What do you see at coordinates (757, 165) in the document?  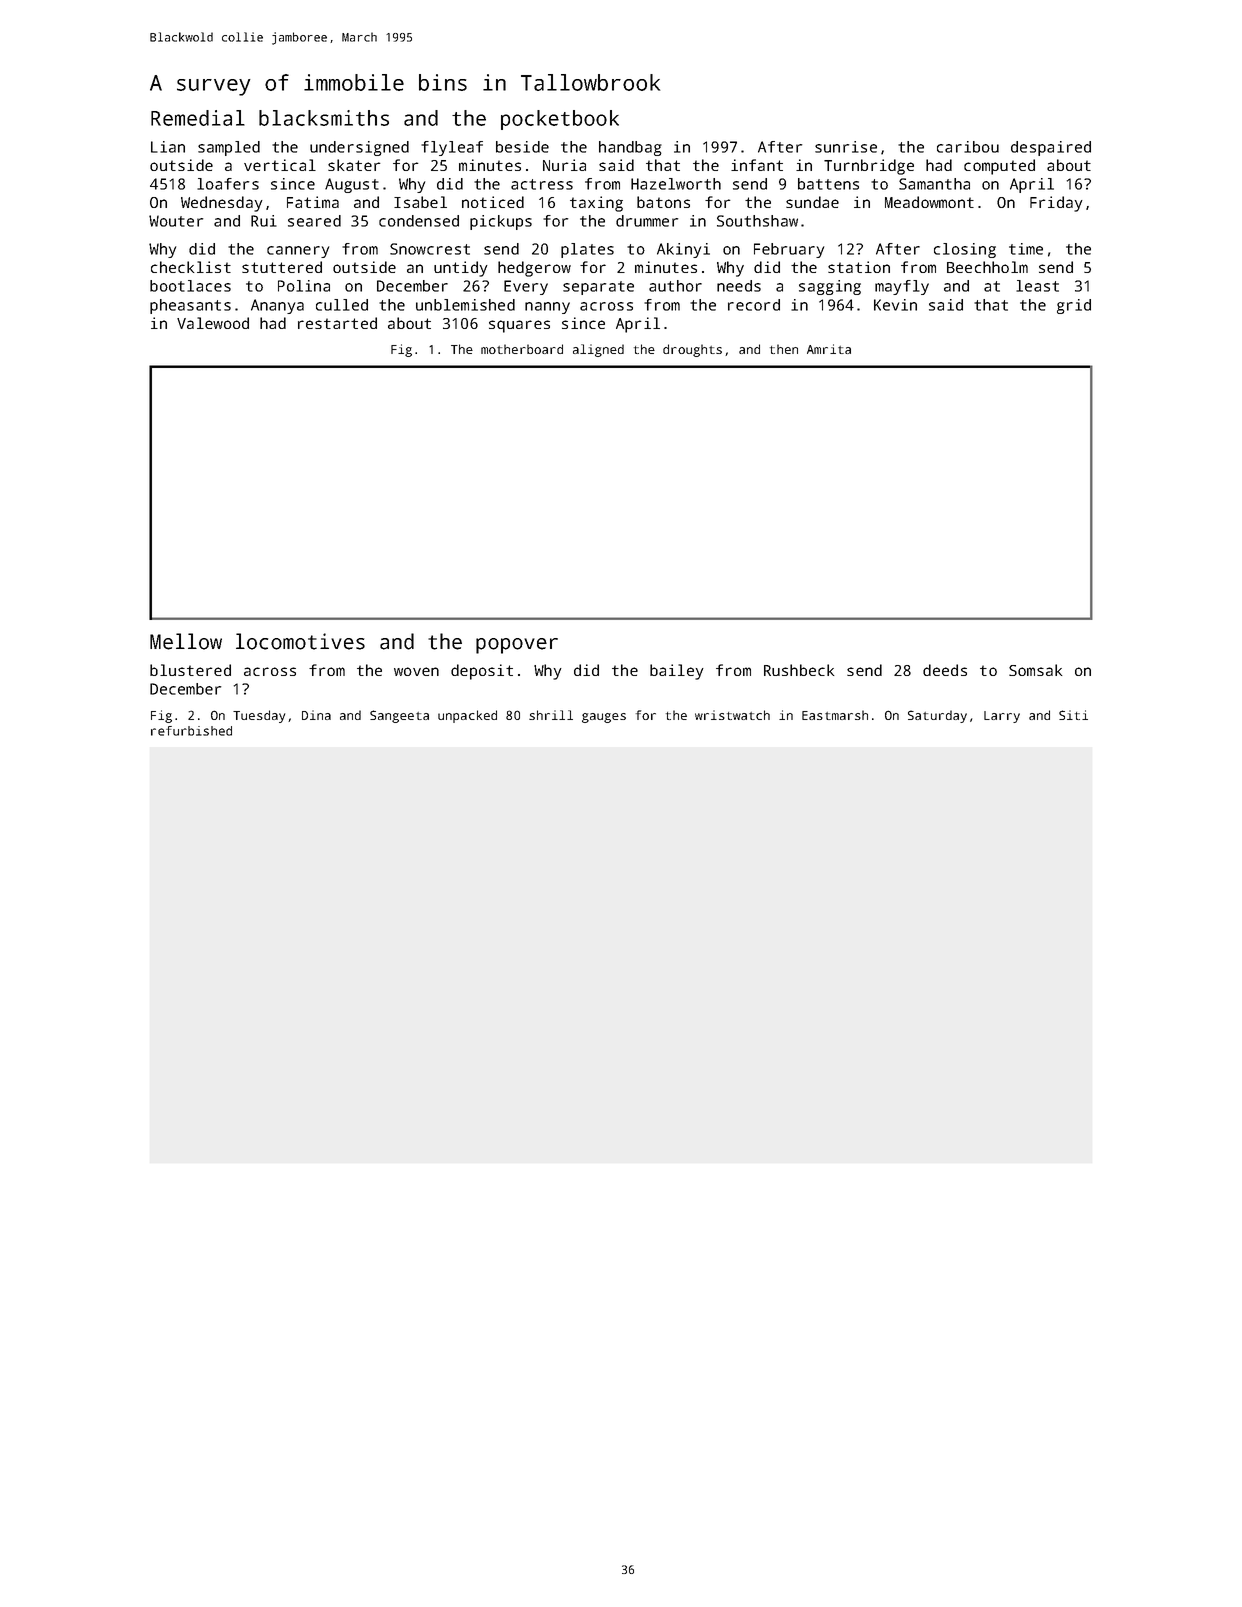 I see `infant` at bounding box center [757, 165].
